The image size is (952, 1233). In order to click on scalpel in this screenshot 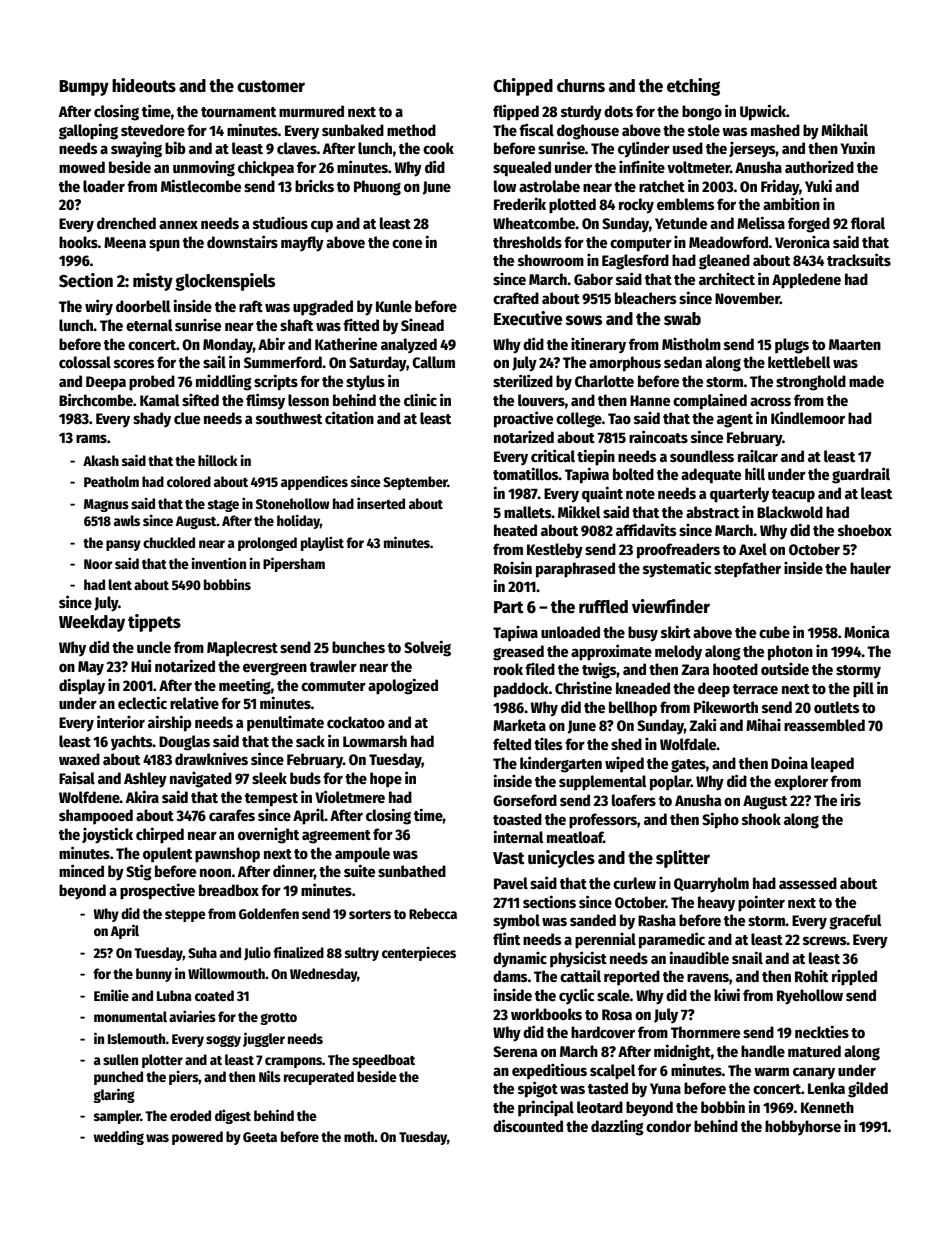, I will do `click(613, 1072)`.
